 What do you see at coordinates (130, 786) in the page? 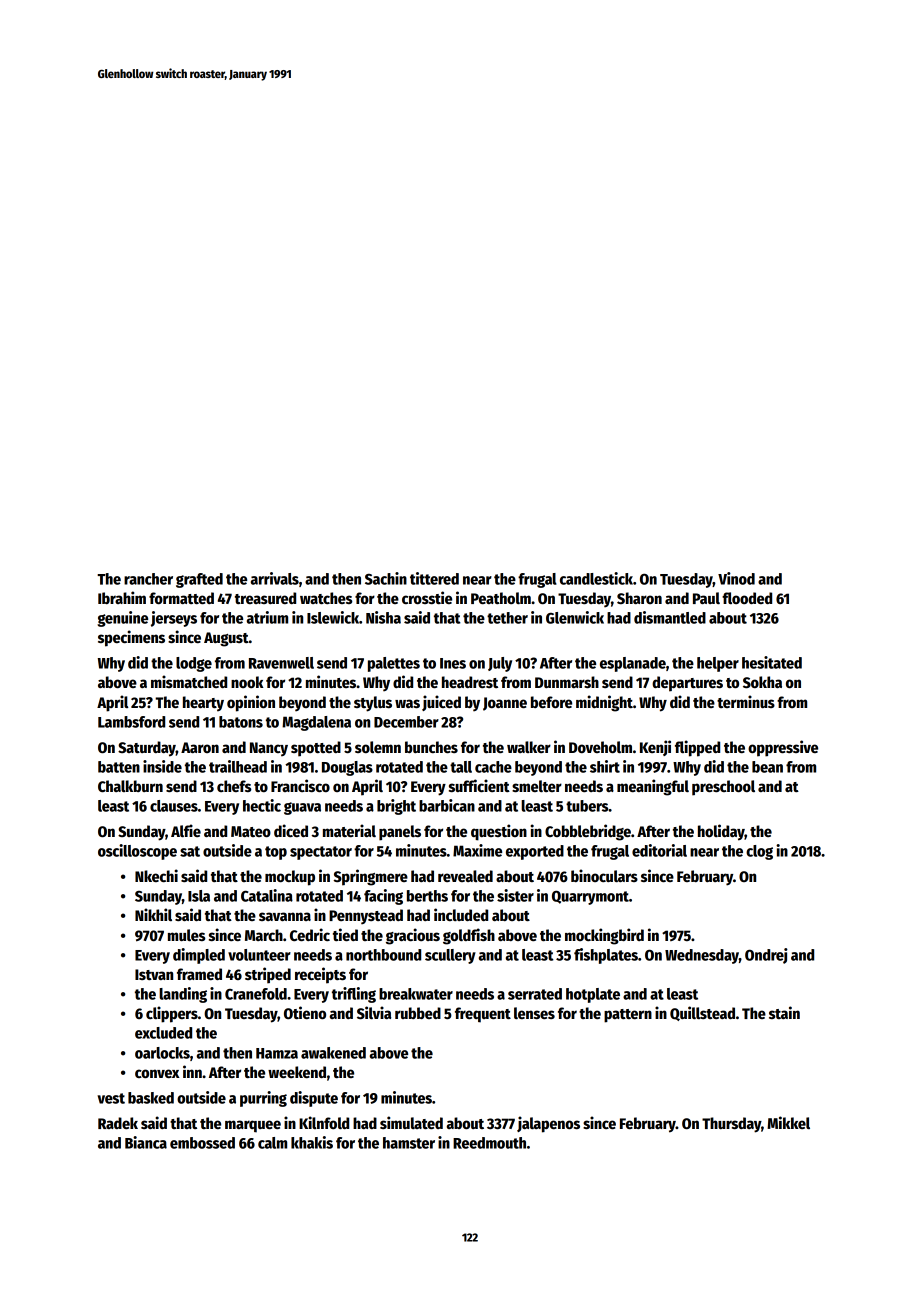
I see `Chalkburn` at bounding box center [130, 786].
